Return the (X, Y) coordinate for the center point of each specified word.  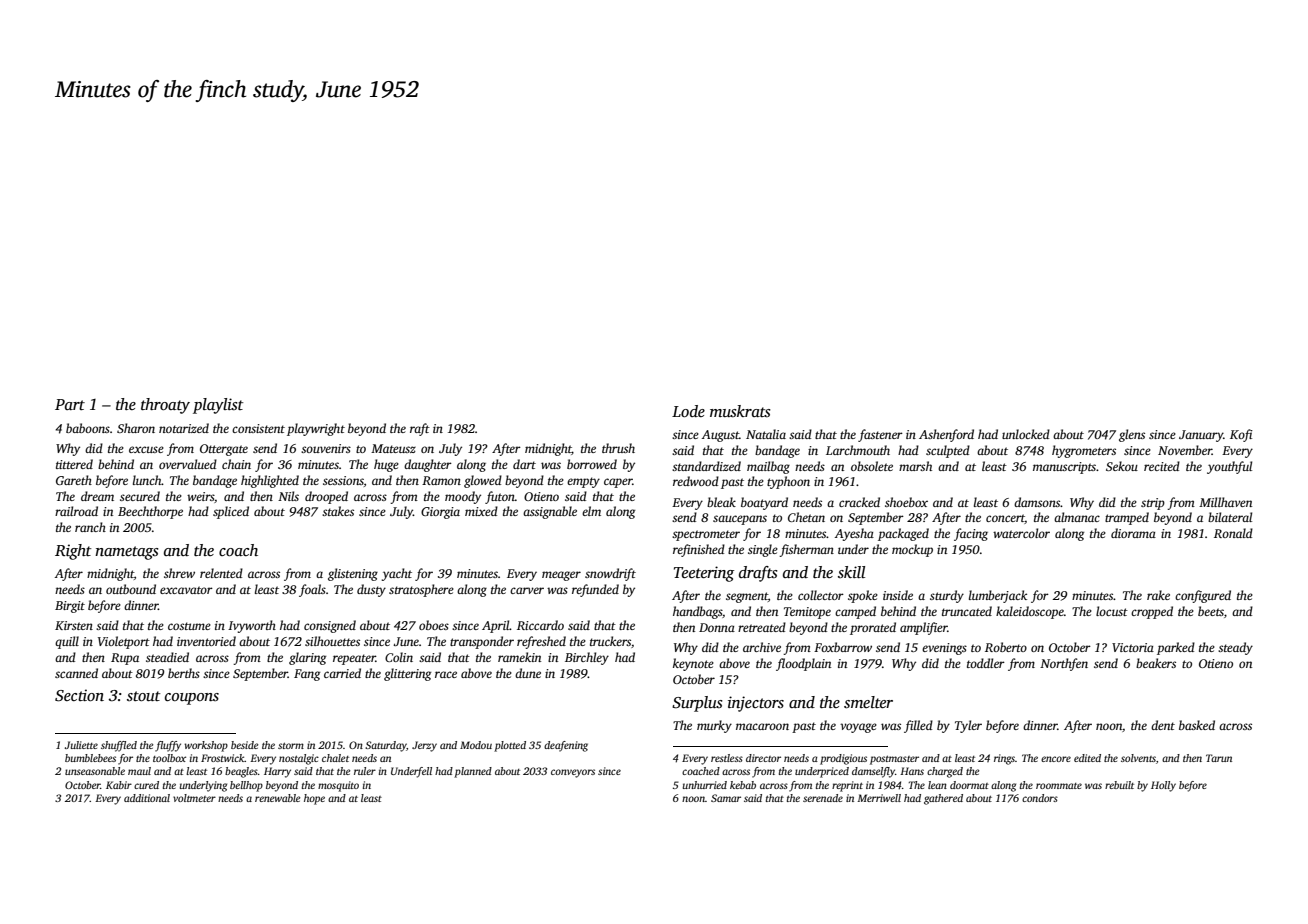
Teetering (704, 574)
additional (147, 798)
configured (1203, 596)
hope (314, 799)
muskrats (740, 411)
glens (1132, 435)
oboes (434, 625)
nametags (127, 553)
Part (70, 404)
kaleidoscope (1030, 612)
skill (851, 572)
